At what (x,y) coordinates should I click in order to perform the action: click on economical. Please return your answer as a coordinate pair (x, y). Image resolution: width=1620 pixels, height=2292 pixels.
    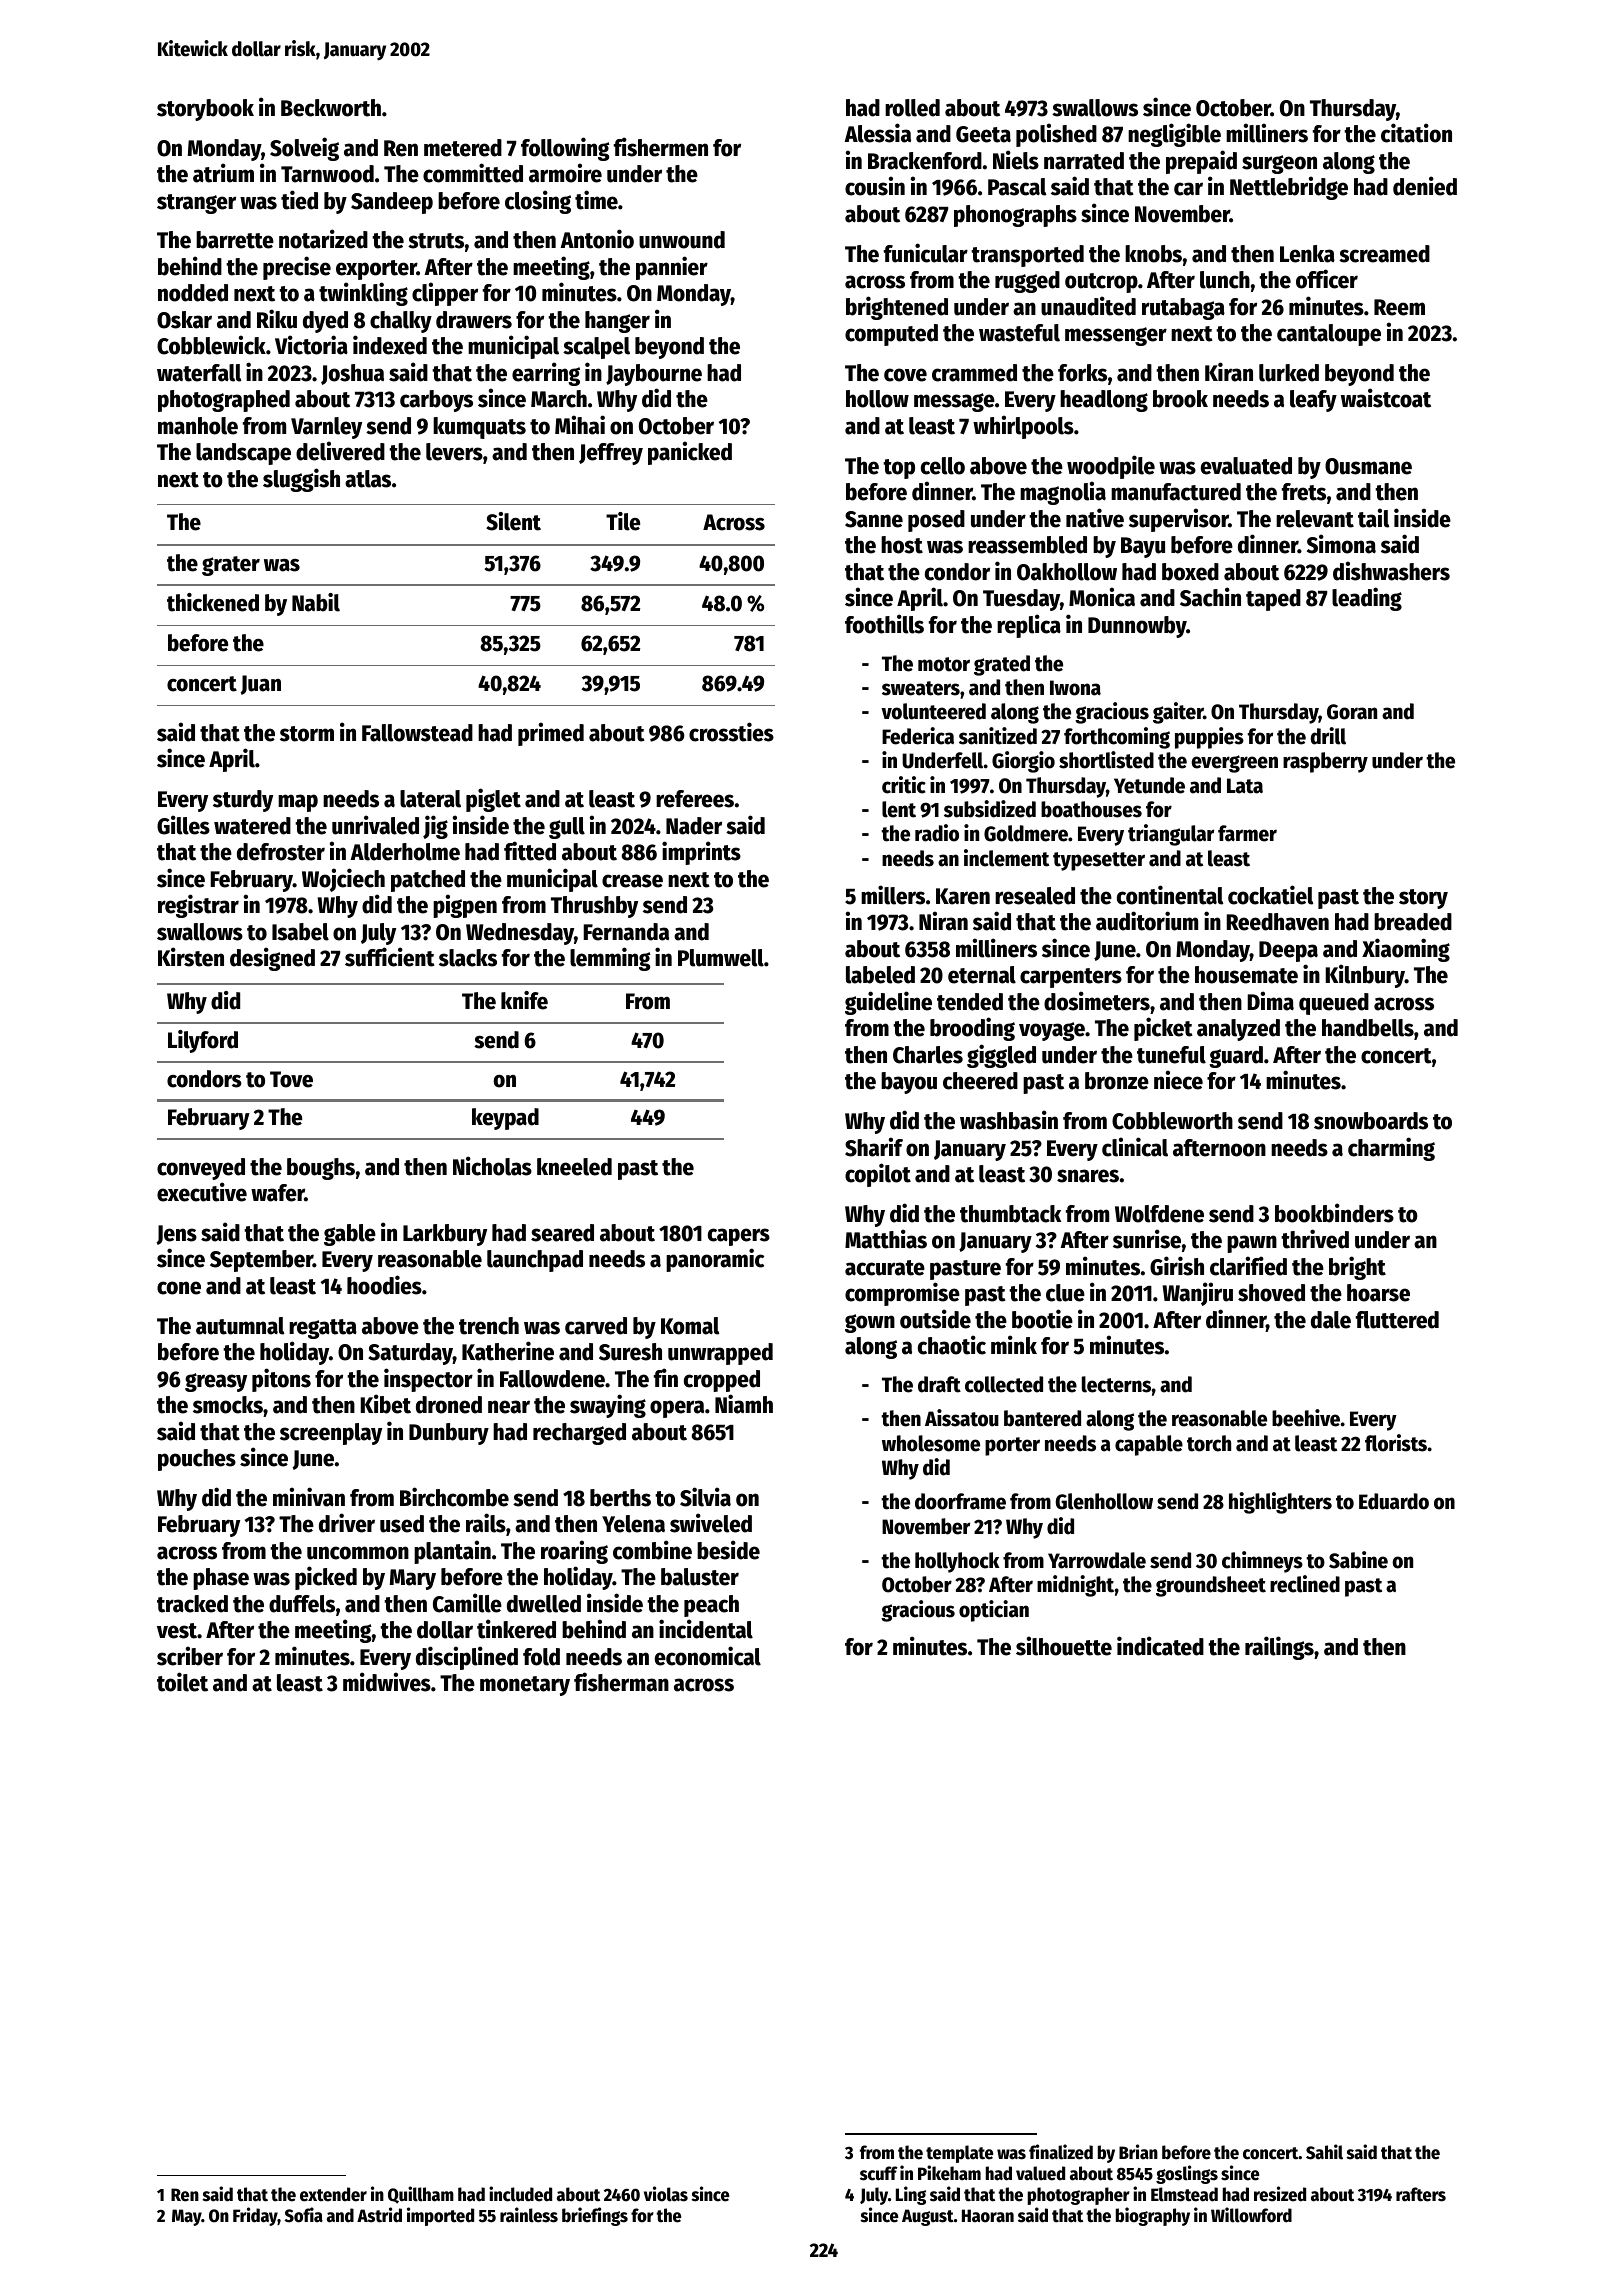
    Looking at the image, I should click on (708, 1656).
